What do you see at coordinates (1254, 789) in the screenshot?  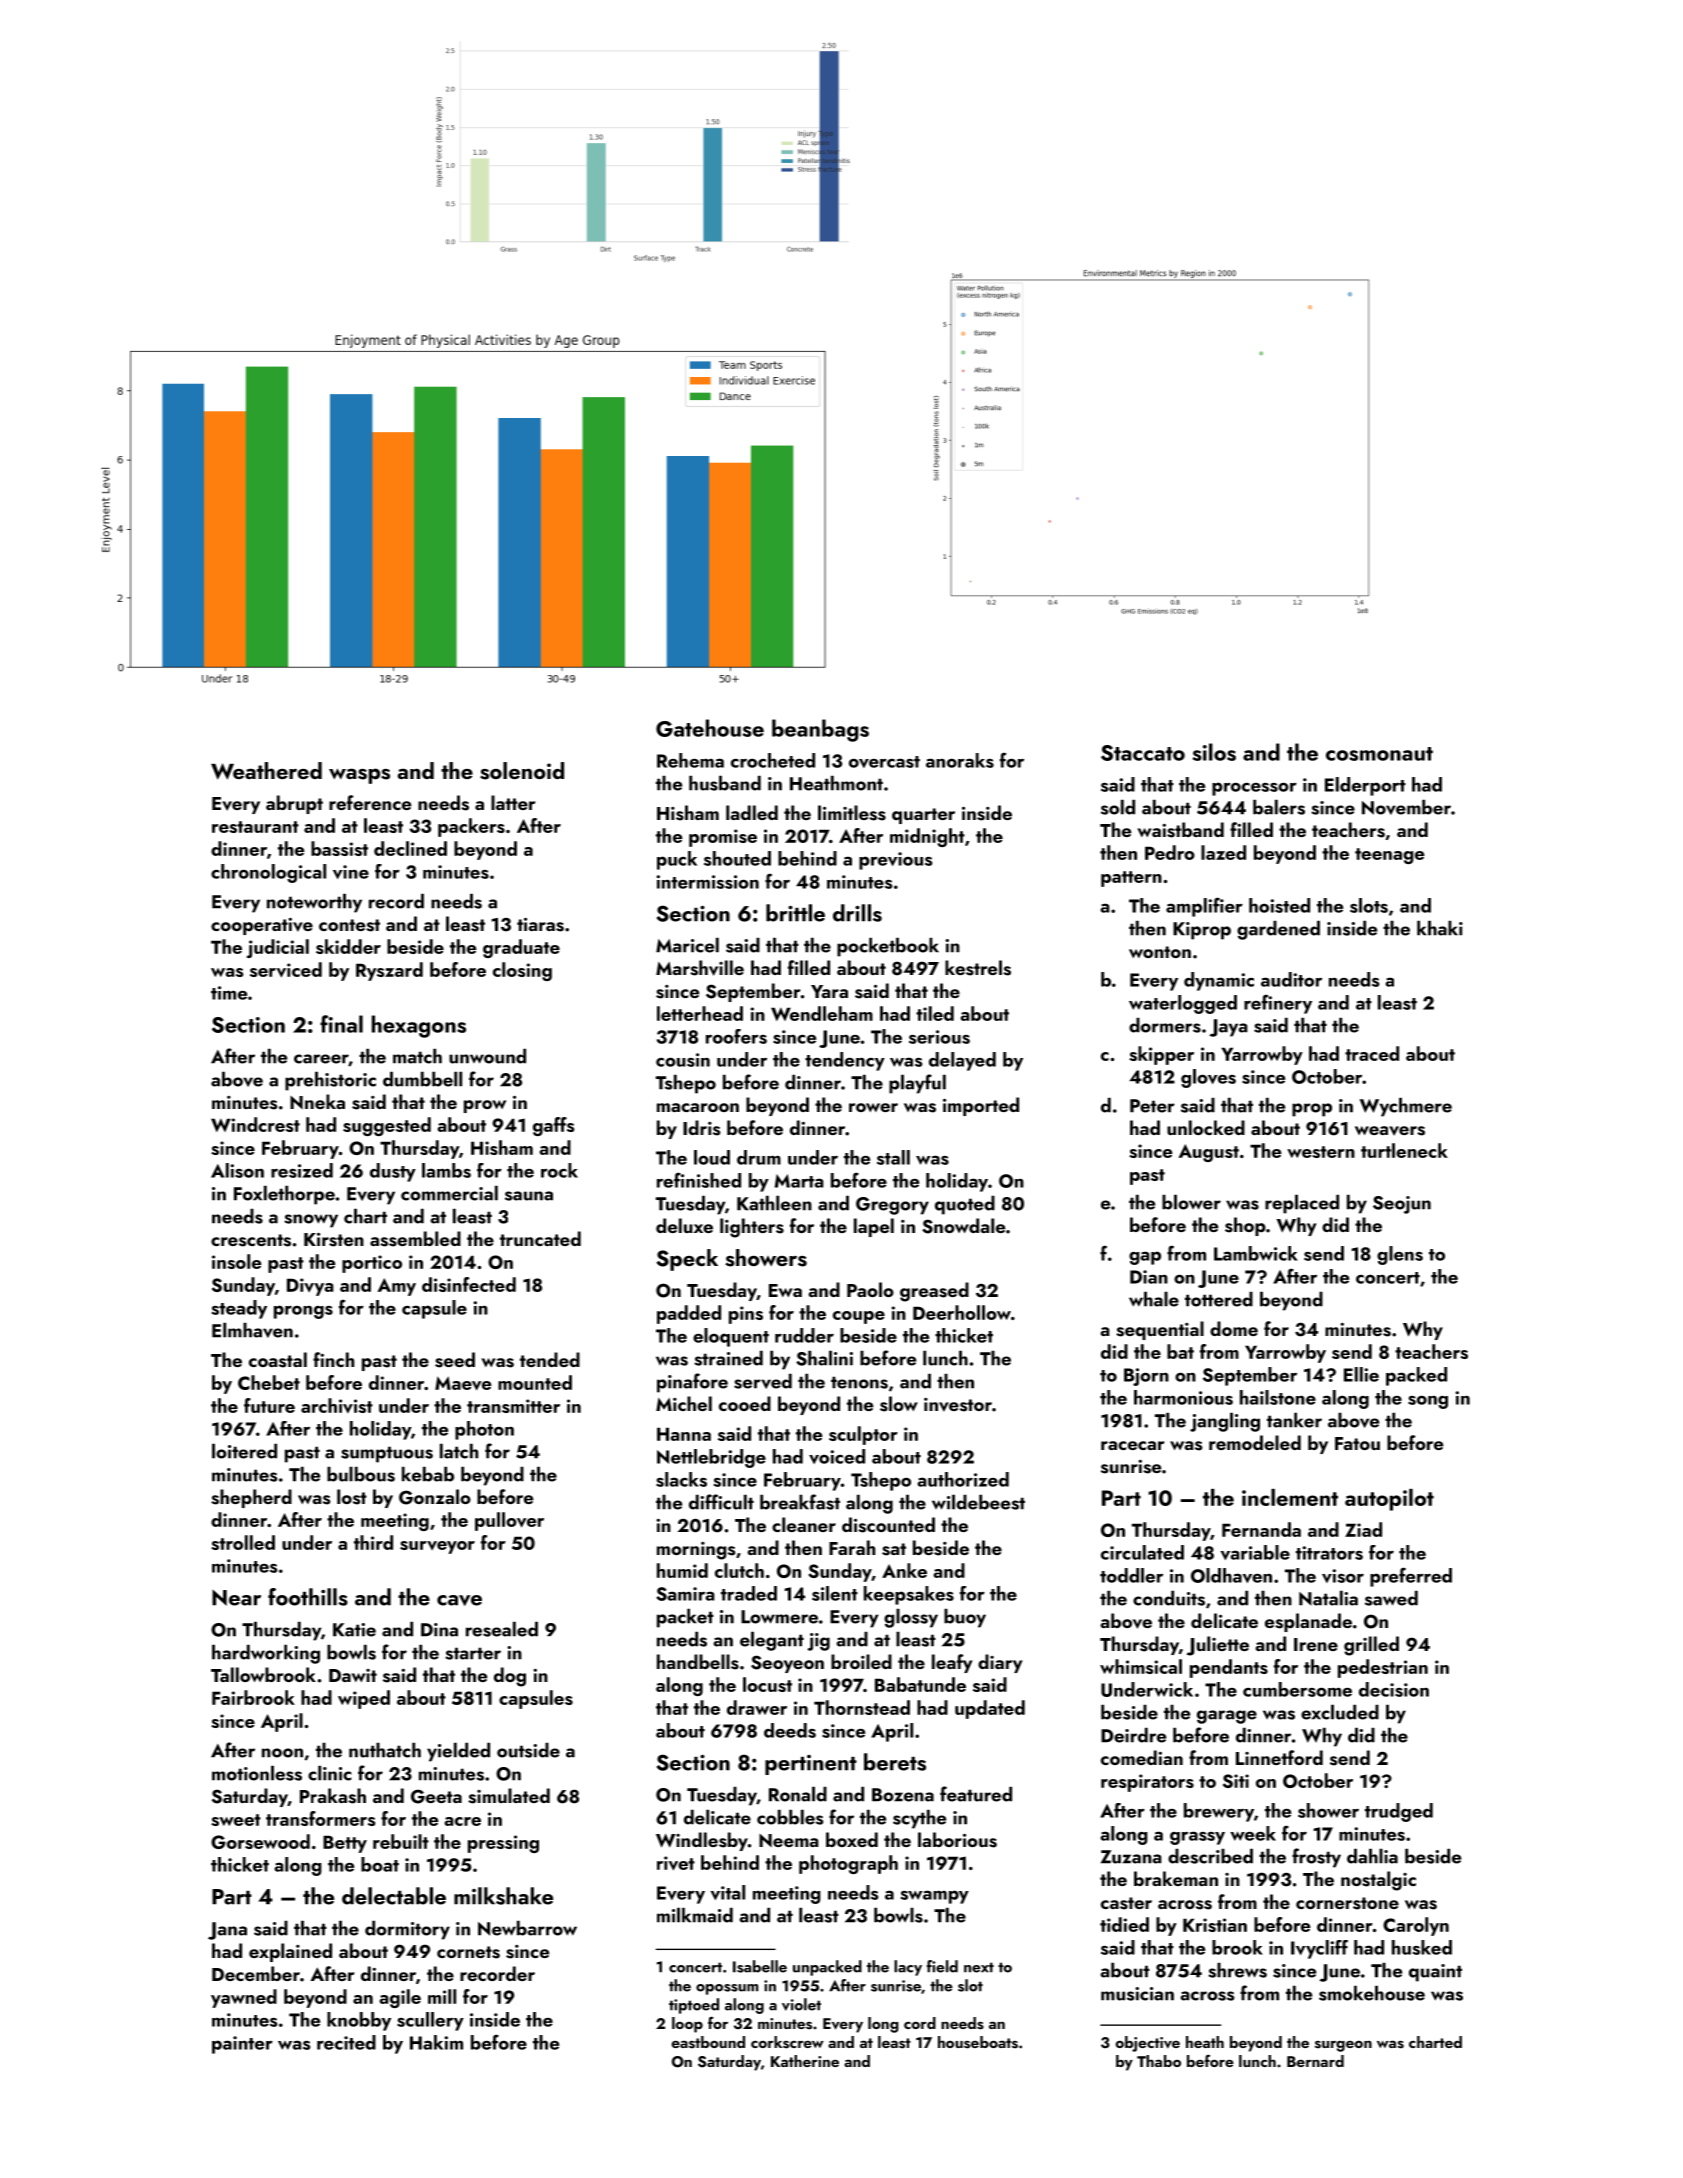 I see `processor` at bounding box center [1254, 789].
